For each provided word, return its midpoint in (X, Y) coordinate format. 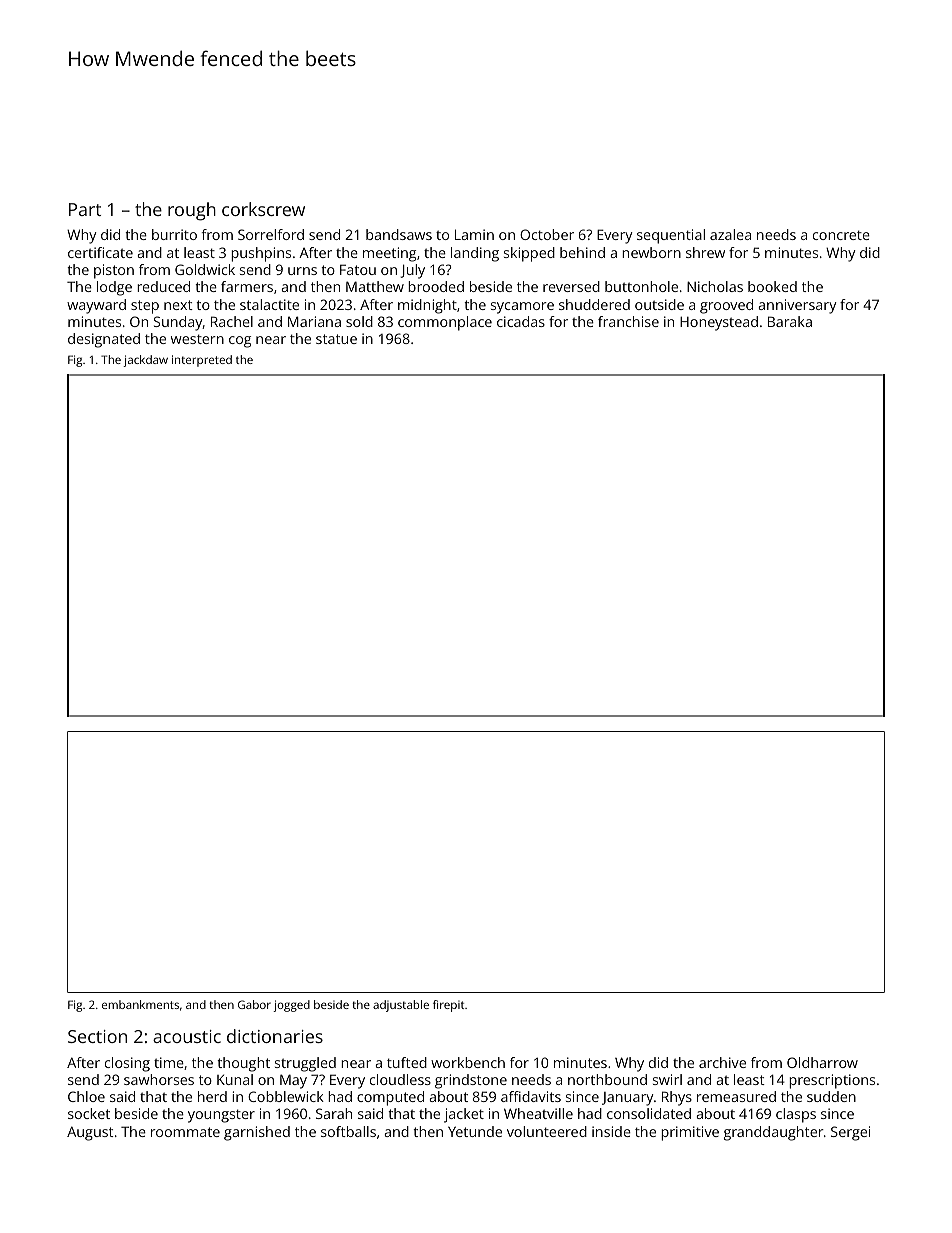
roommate (185, 1132)
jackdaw (145, 361)
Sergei (850, 1133)
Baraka (790, 321)
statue (336, 339)
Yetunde (475, 1131)
